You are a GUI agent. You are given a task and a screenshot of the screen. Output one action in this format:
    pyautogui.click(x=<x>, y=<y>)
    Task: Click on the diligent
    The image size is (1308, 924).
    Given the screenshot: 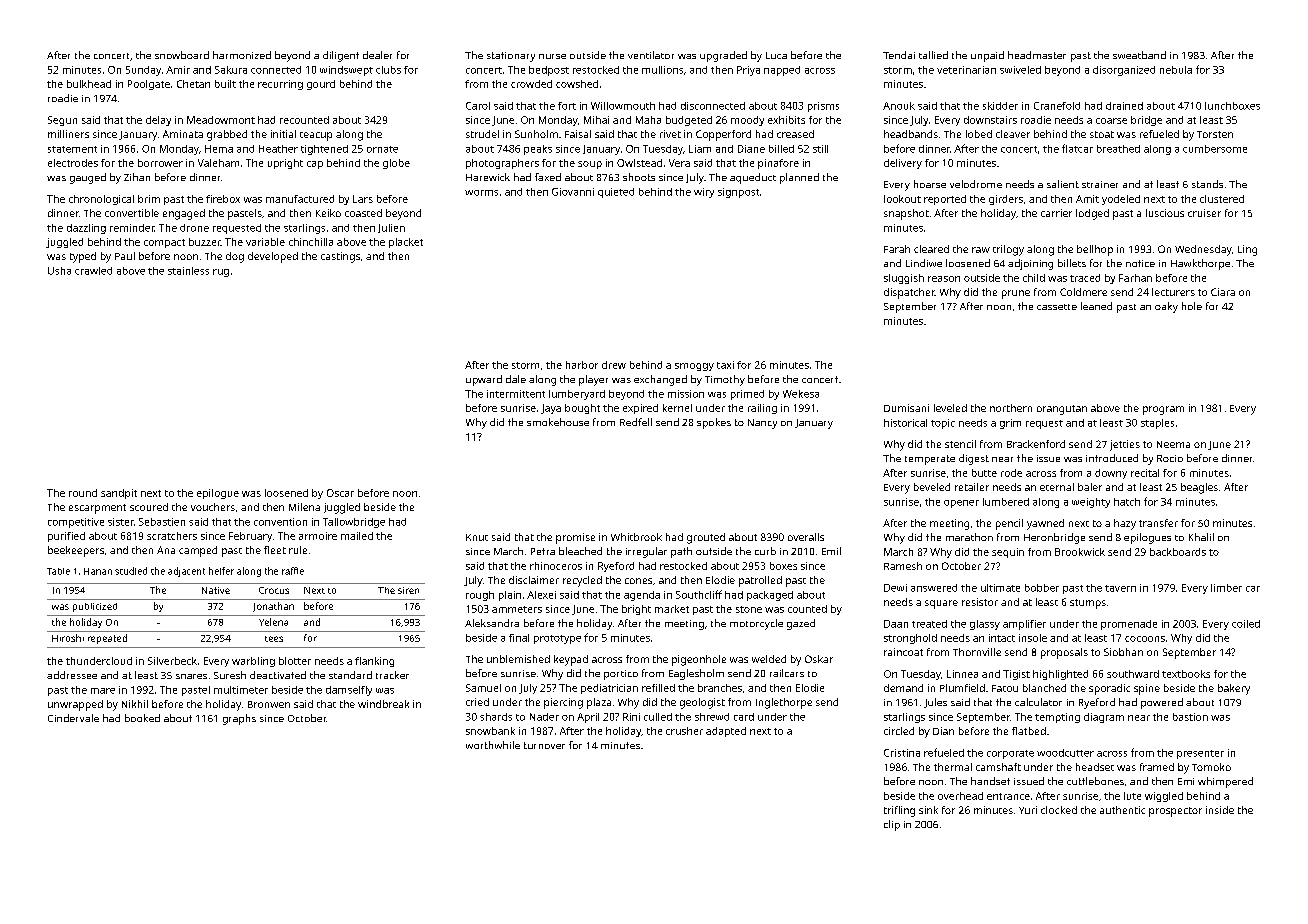 What is the action you would take?
    pyautogui.click(x=341, y=56)
